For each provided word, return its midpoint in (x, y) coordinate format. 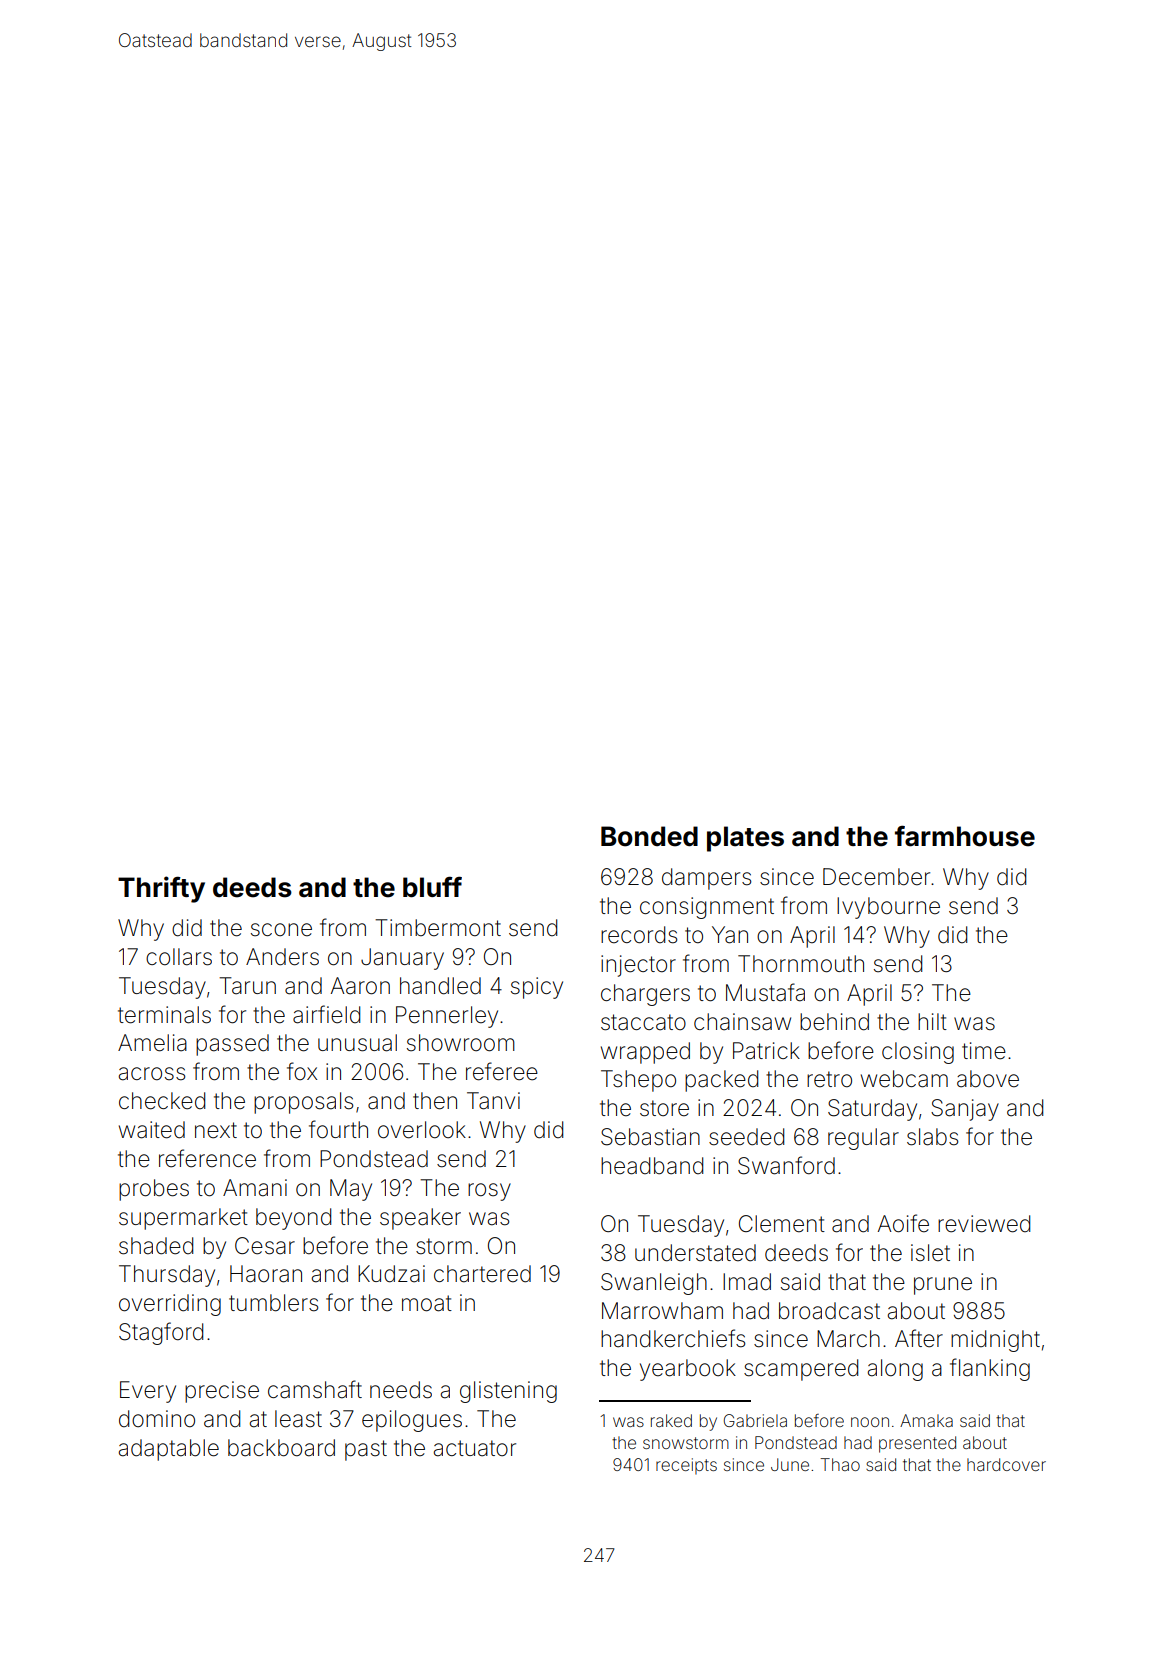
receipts (686, 1466)
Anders (282, 957)
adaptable (169, 1450)
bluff (432, 887)
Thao (840, 1464)
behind (834, 1022)
